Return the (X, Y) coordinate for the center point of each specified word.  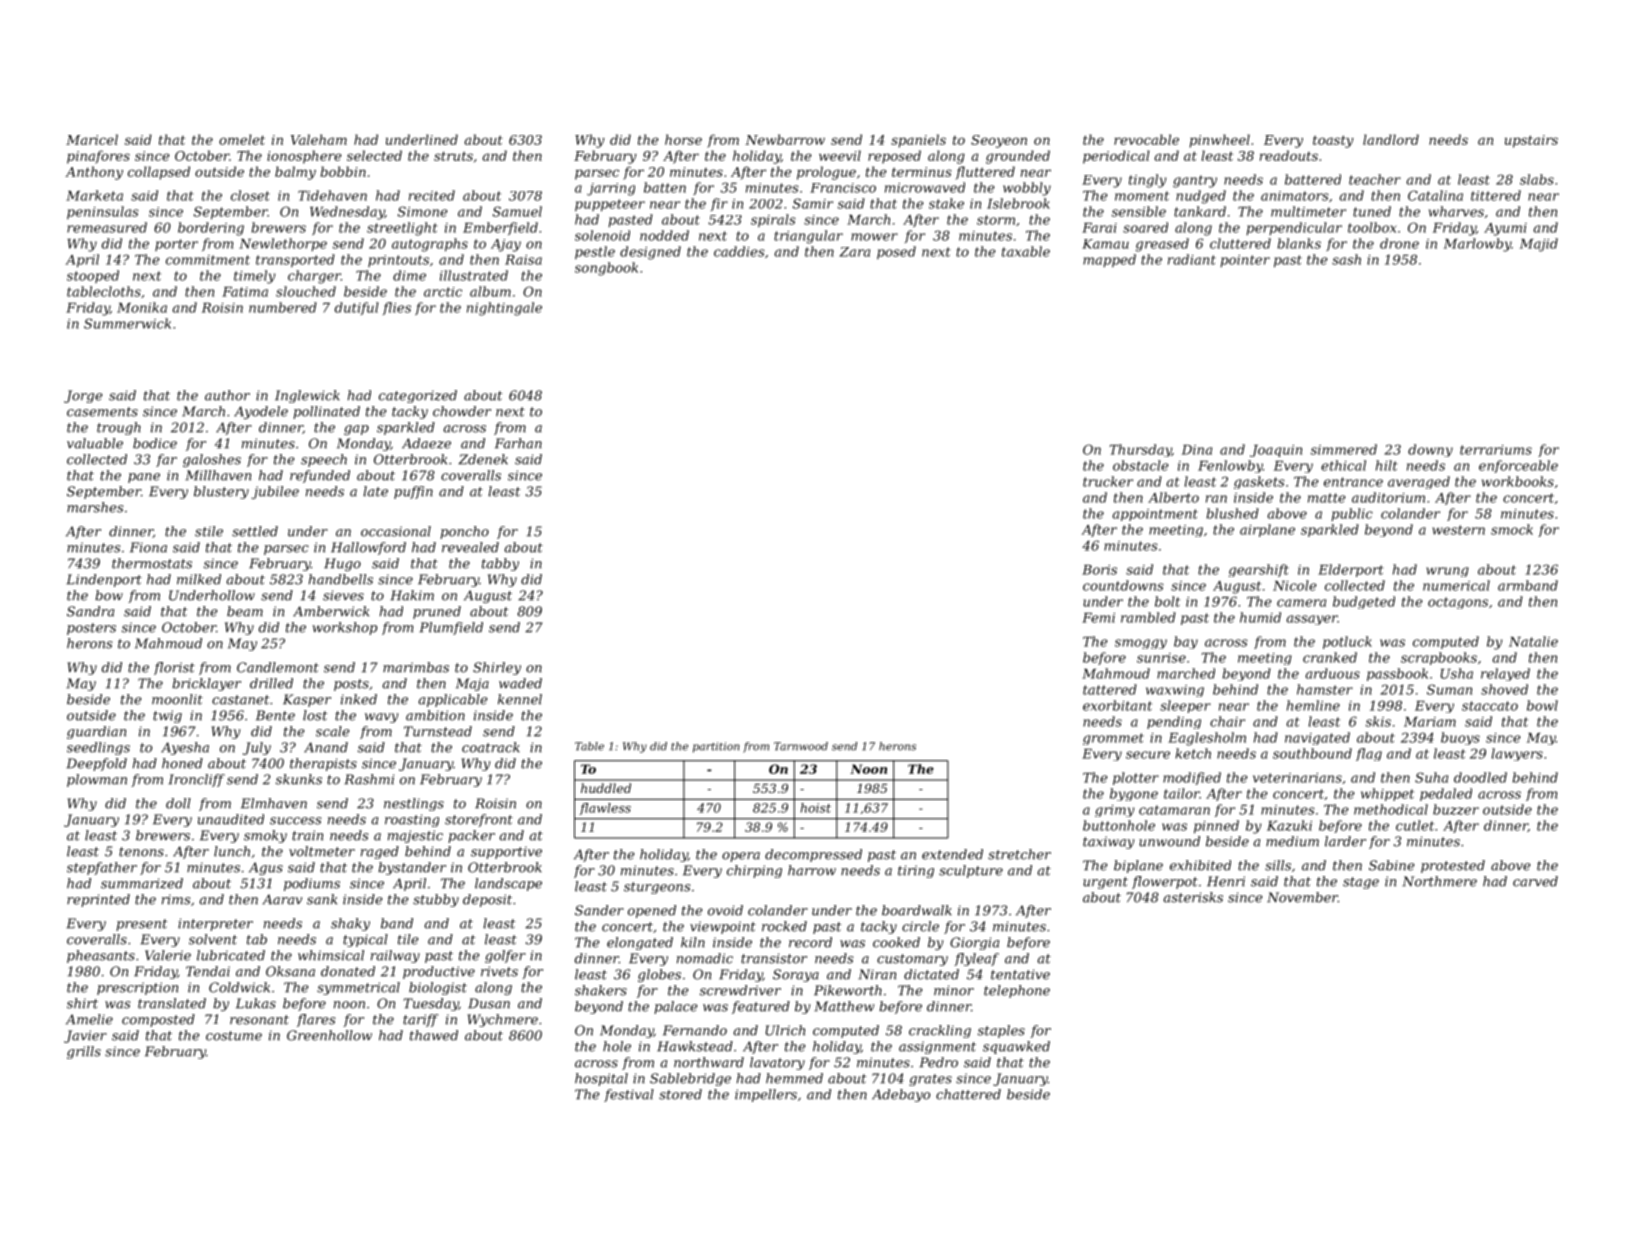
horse (683, 139)
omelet (242, 139)
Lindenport (104, 580)
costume (234, 1036)
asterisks (1193, 897)
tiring (916, 871)
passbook (1397, 674)
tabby (500, 564)
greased (1162, 245)
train (307, 835)
